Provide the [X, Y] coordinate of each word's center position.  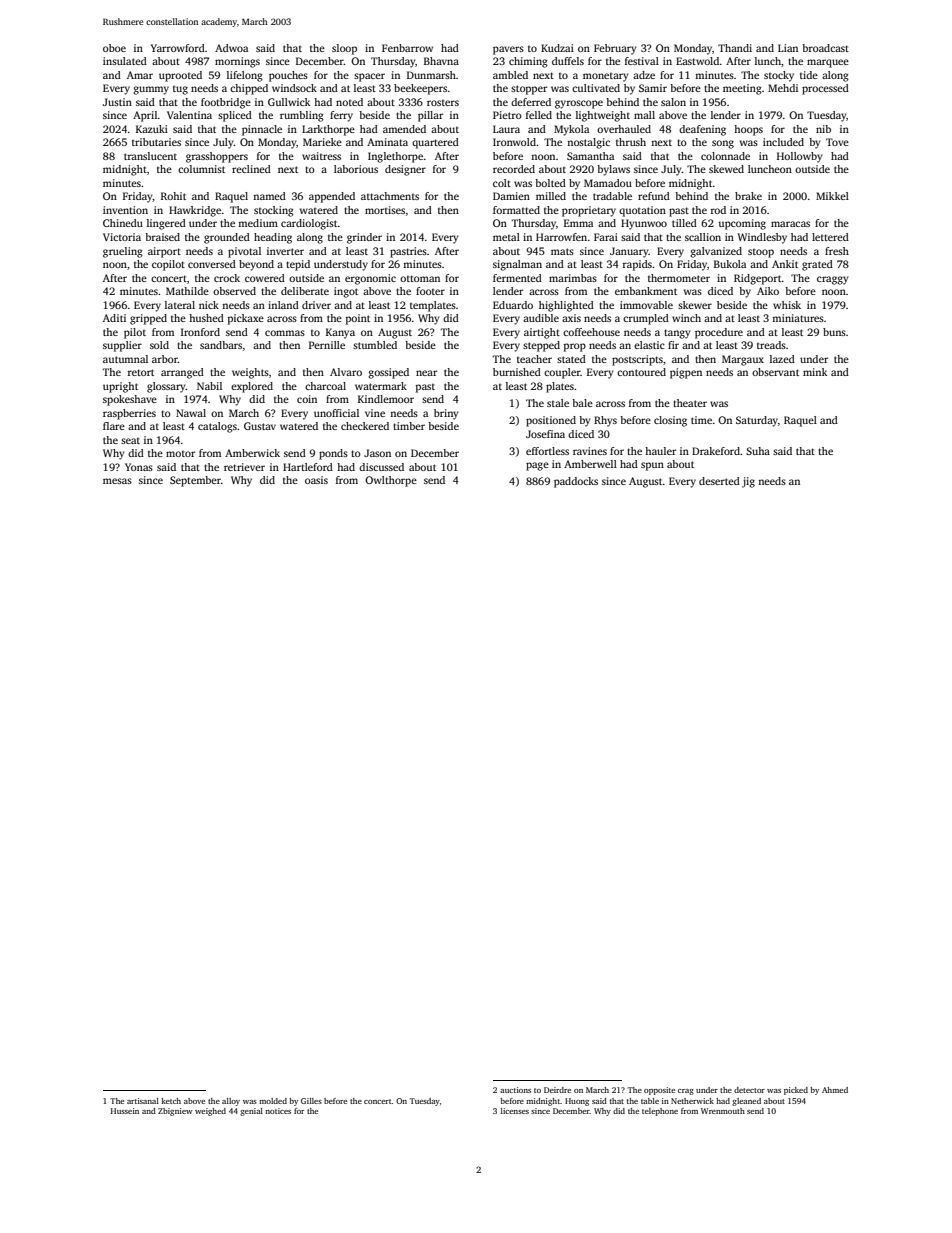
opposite [659, 1091]
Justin [117, 102]
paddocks [576, 482]
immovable [646, 305]
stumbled [375, 345]
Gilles [311, 1101]
